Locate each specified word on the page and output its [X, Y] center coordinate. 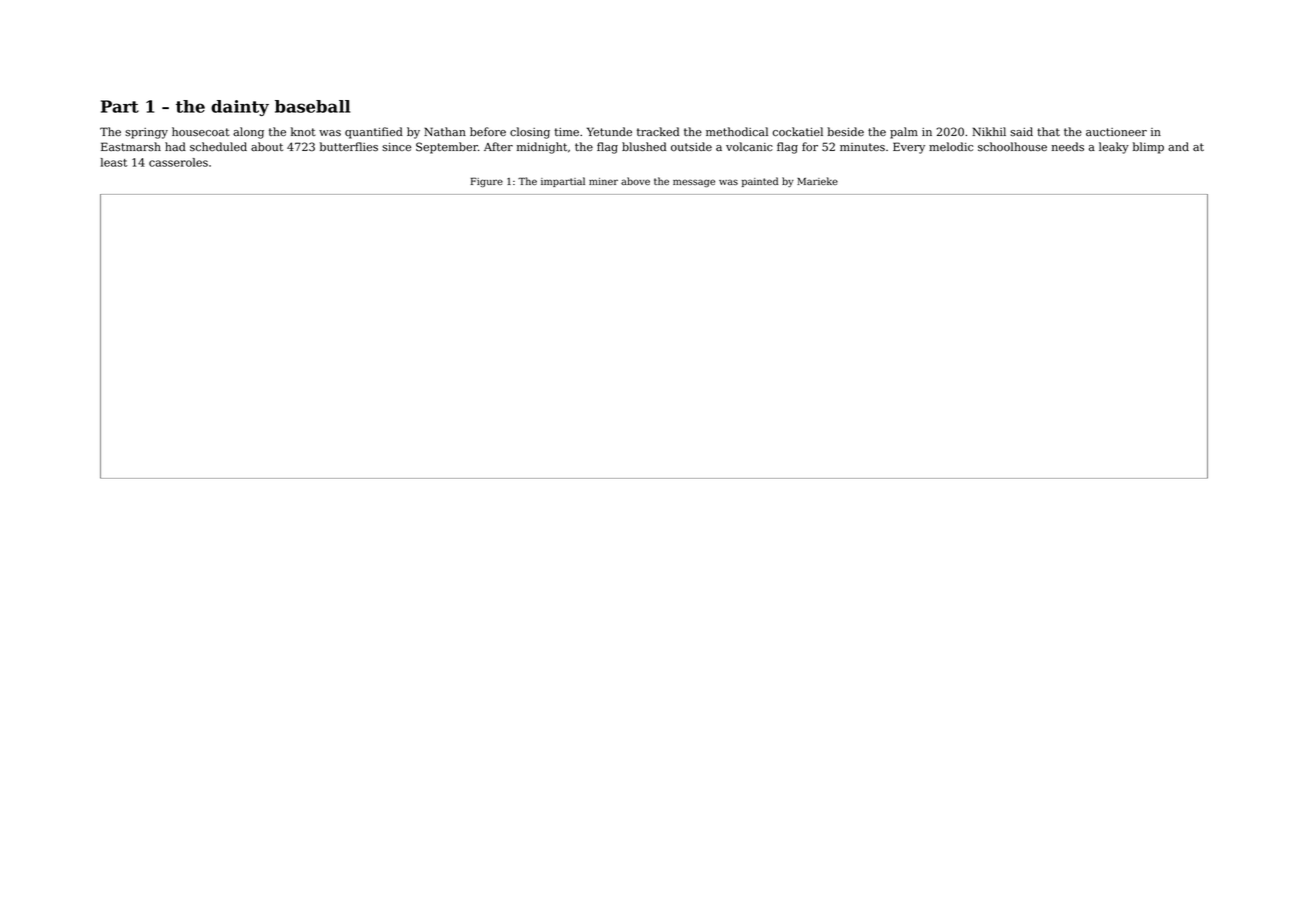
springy [146, 133]
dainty [240, 108]
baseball [312, 106]
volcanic [749, 147]
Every [909, 148]
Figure [486, 182]
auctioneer [1116, 132]
